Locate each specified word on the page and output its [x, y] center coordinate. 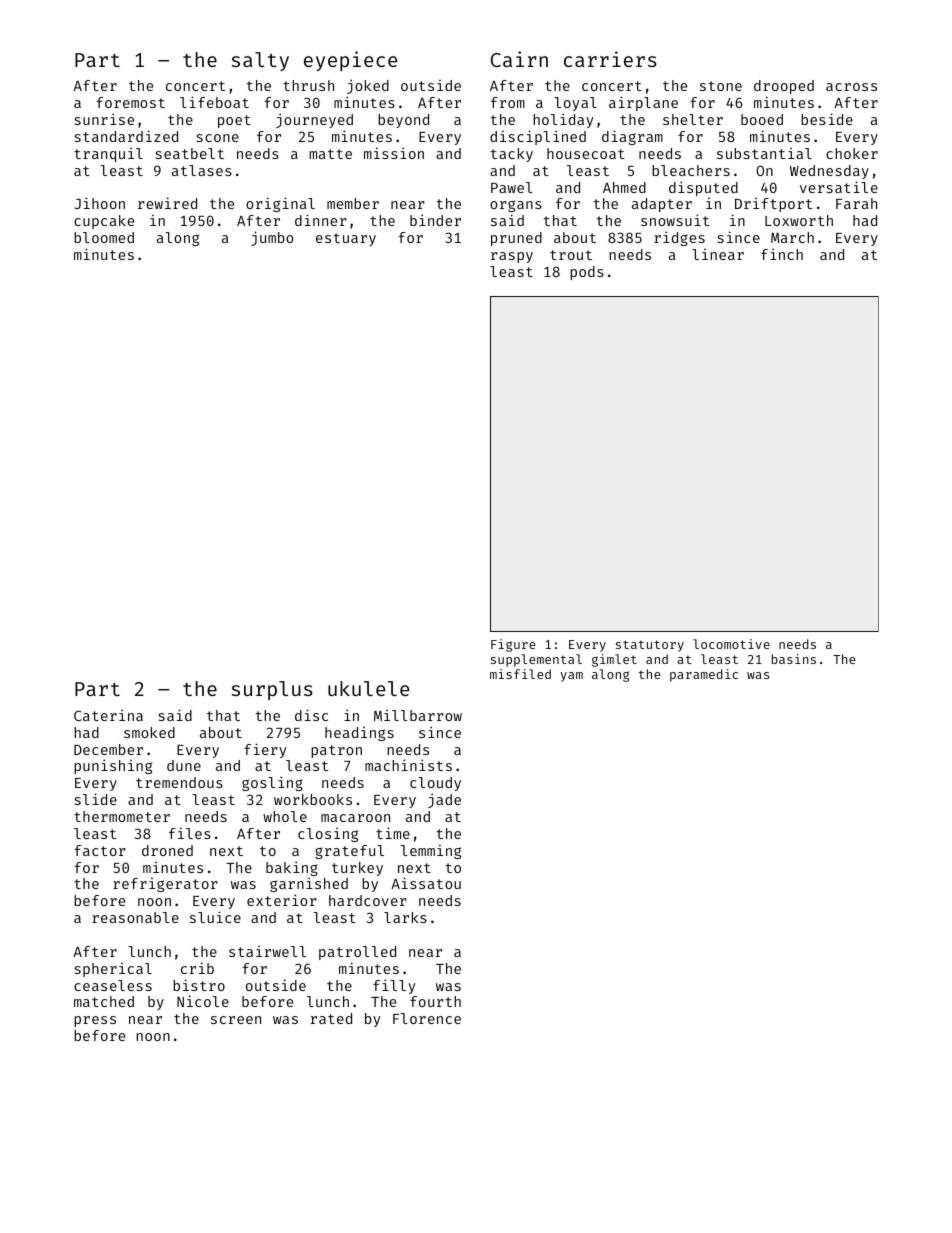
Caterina [108, 715]
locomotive [731, 644]
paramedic [704, 675]
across [851, 87]
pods [587, 273]
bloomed [104, 237]
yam [572, 677]
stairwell [267, 951]
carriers [610, 59]
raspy [512, 257]
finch [782, 254]
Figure [513, 645]
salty [260, 61]
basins [794, 659]
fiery [265, 750]
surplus [272, 690]
